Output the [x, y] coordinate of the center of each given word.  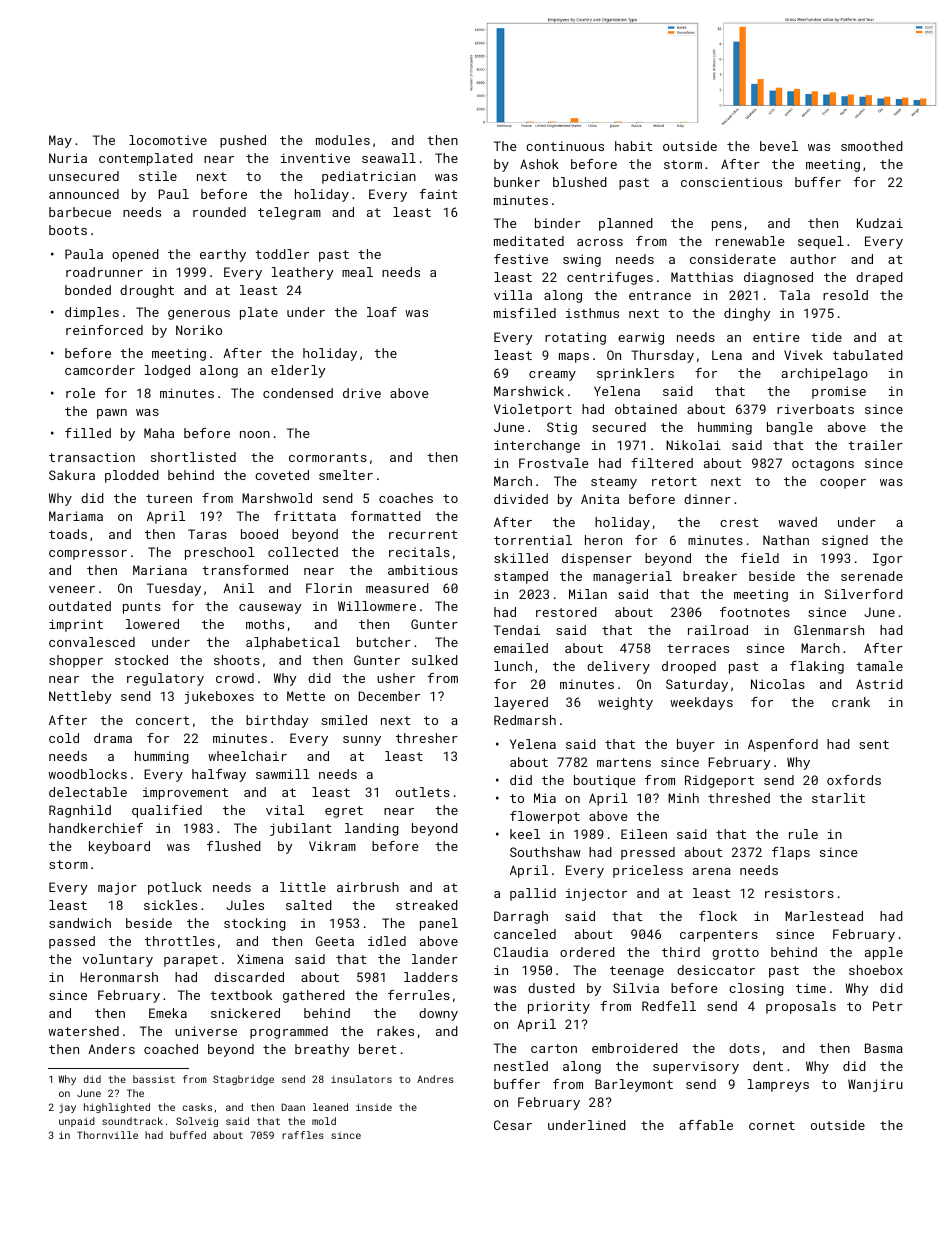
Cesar [513, 1125]
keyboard [119, 847]
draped [879, 278]
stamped [521, 577]
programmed [289, 1032]
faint [439, 194]
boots [68, 230]
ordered [587, 952]
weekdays [701, 703]
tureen [169, 498]
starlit [838, 798]
